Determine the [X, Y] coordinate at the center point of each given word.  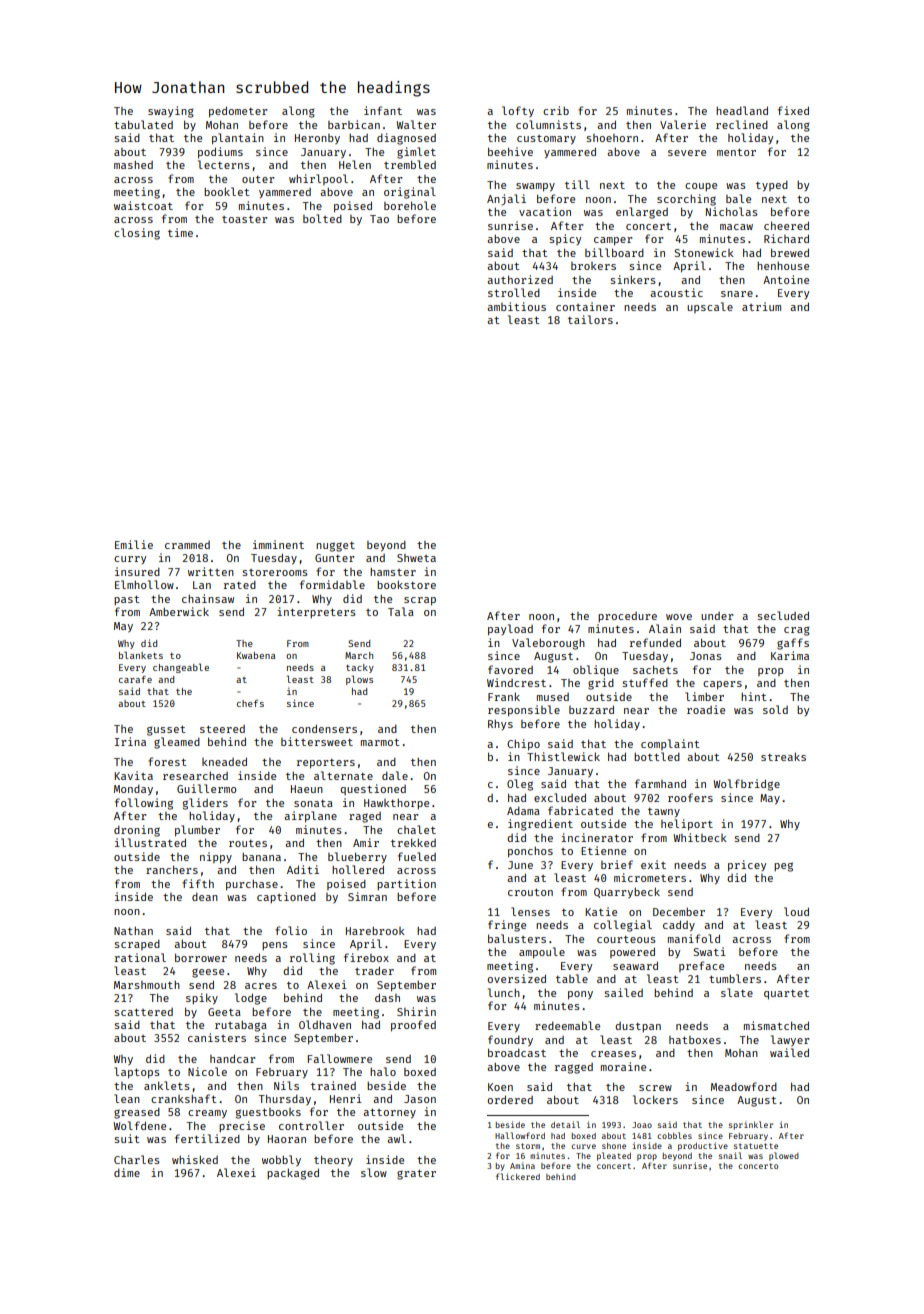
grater [416, 1175]
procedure [627, 617]
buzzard [591, 709]
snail [730, 1155]
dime [127, 1172]
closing [137, 234]
